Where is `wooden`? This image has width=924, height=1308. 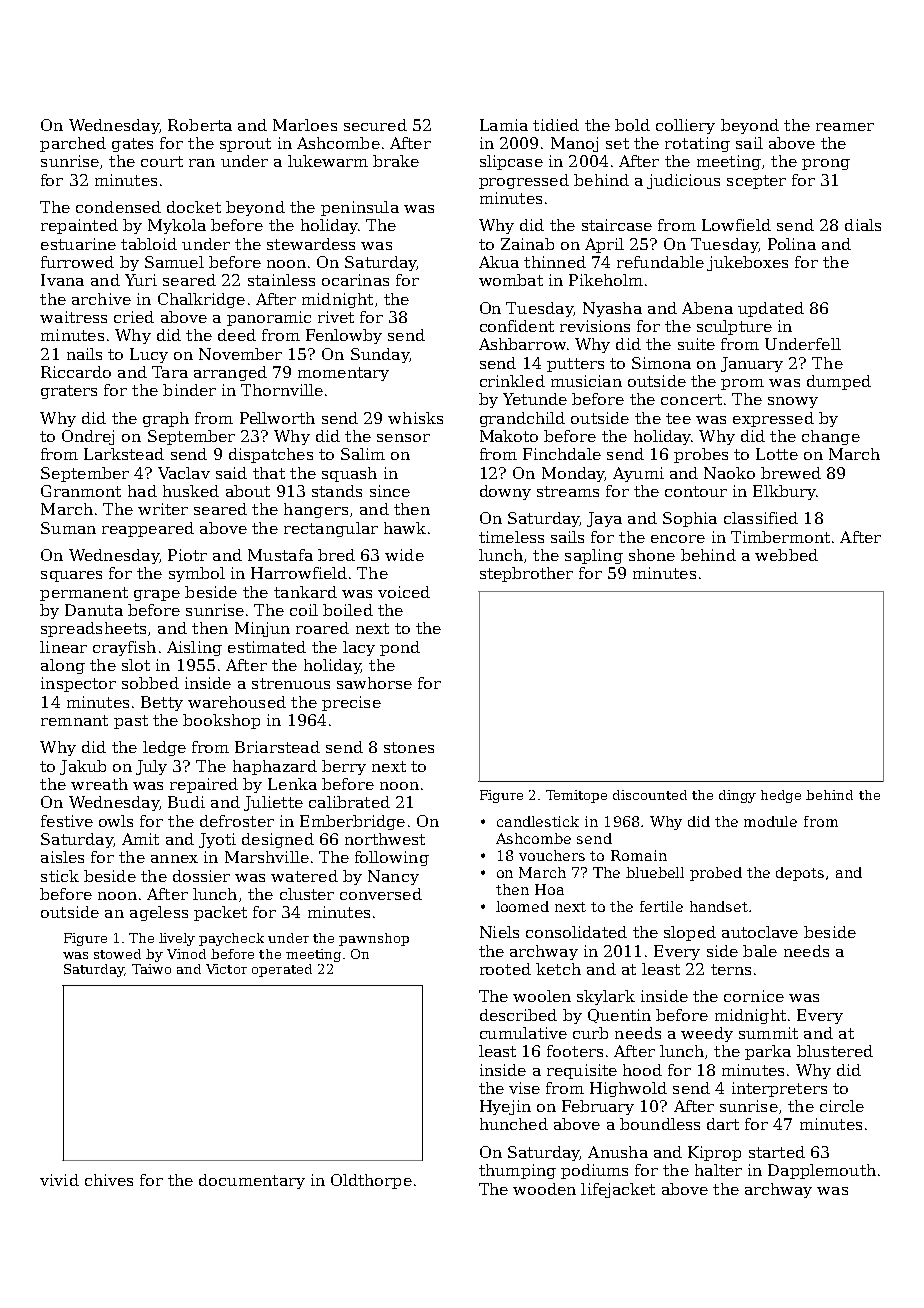 wooden is located at coordinates (544, 1189).
